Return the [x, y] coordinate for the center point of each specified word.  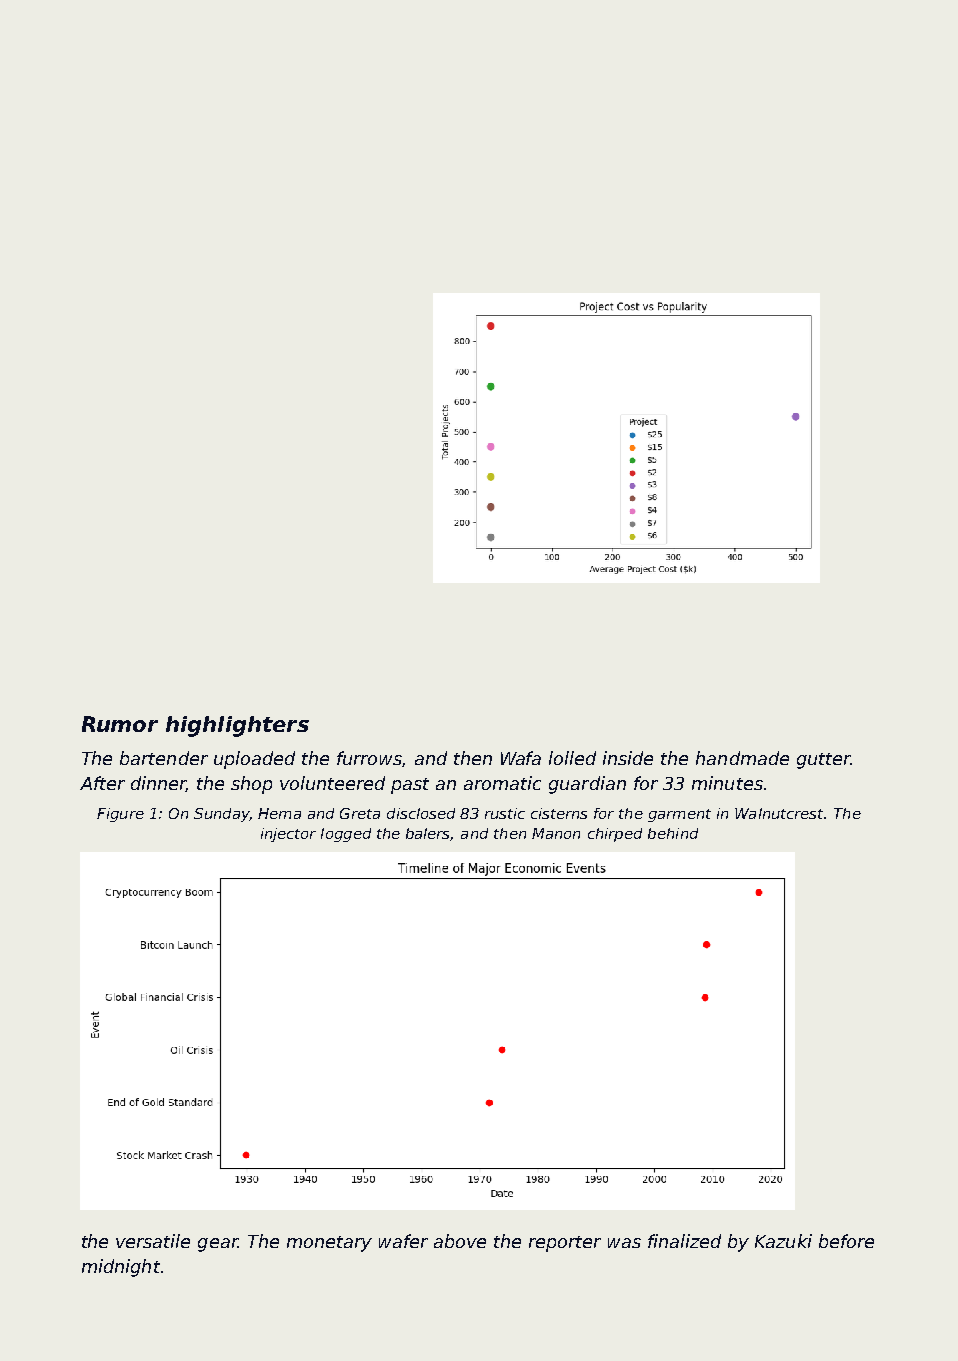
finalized [684, 1241]
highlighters [237, 726]
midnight [121, 1268]
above [460, 1241]
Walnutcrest [779, 813]
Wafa [521, 758]
